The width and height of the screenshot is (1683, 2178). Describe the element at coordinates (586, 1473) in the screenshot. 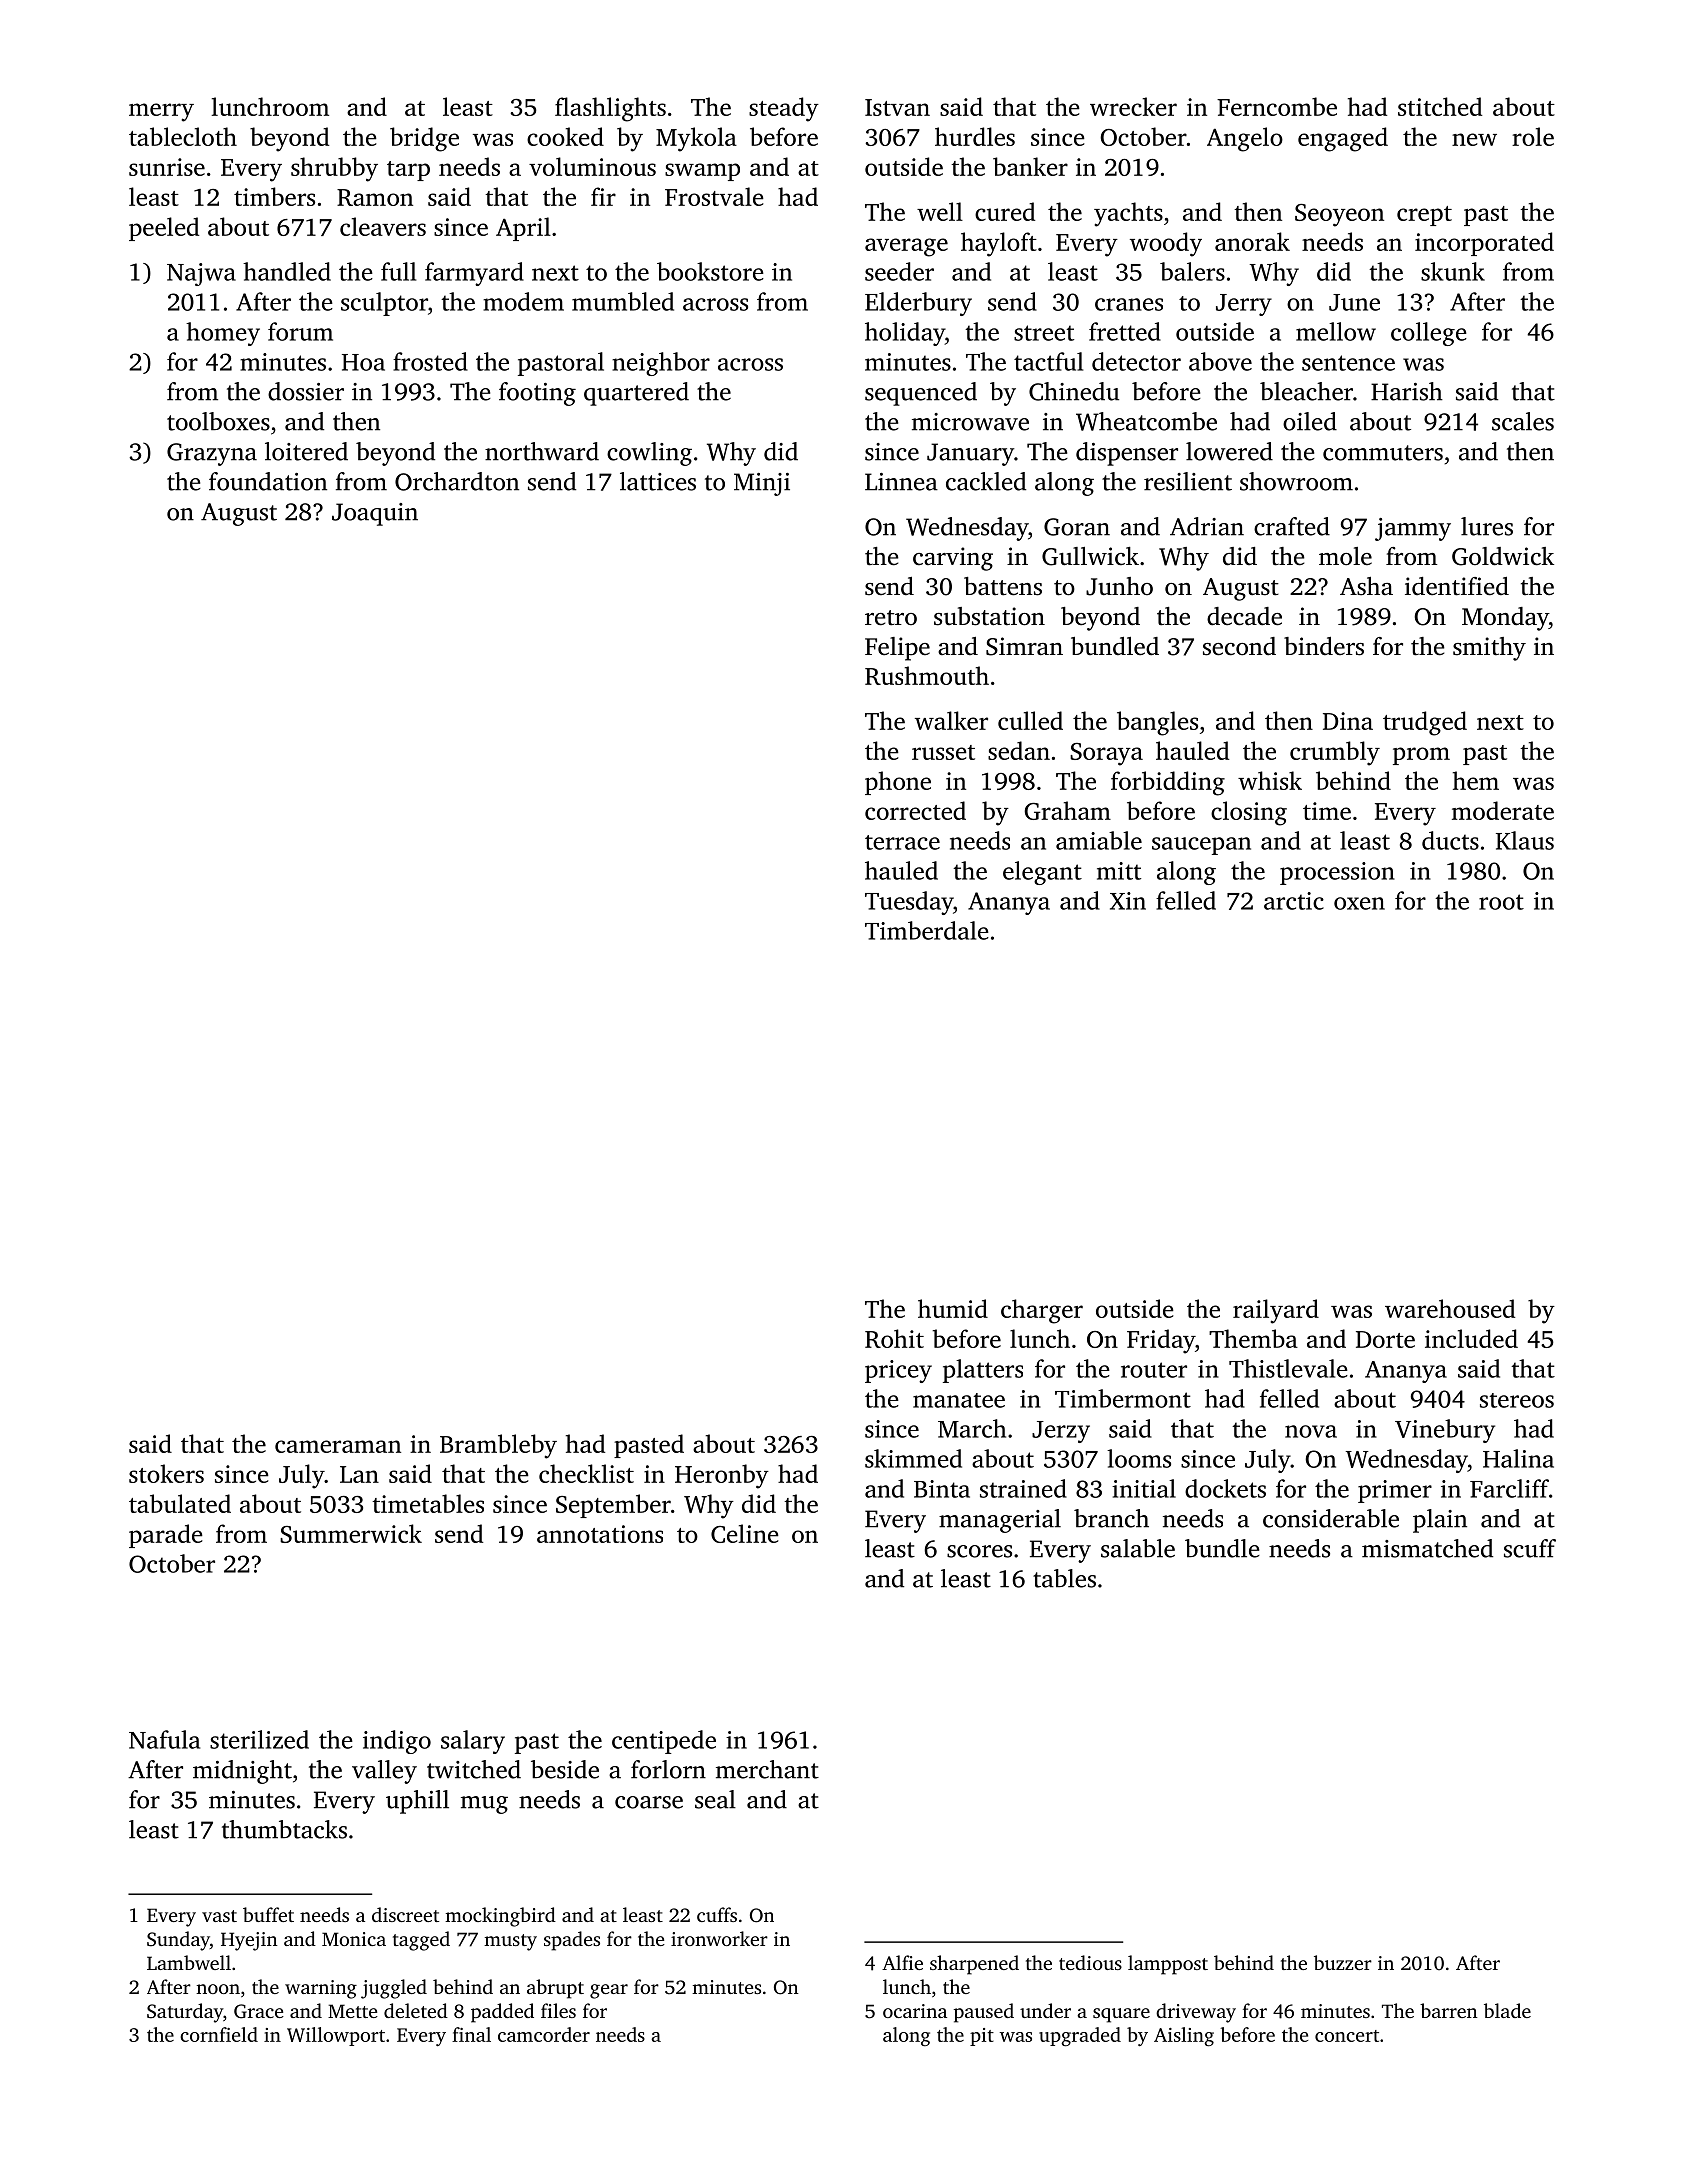

I see `checklist` at that location.
